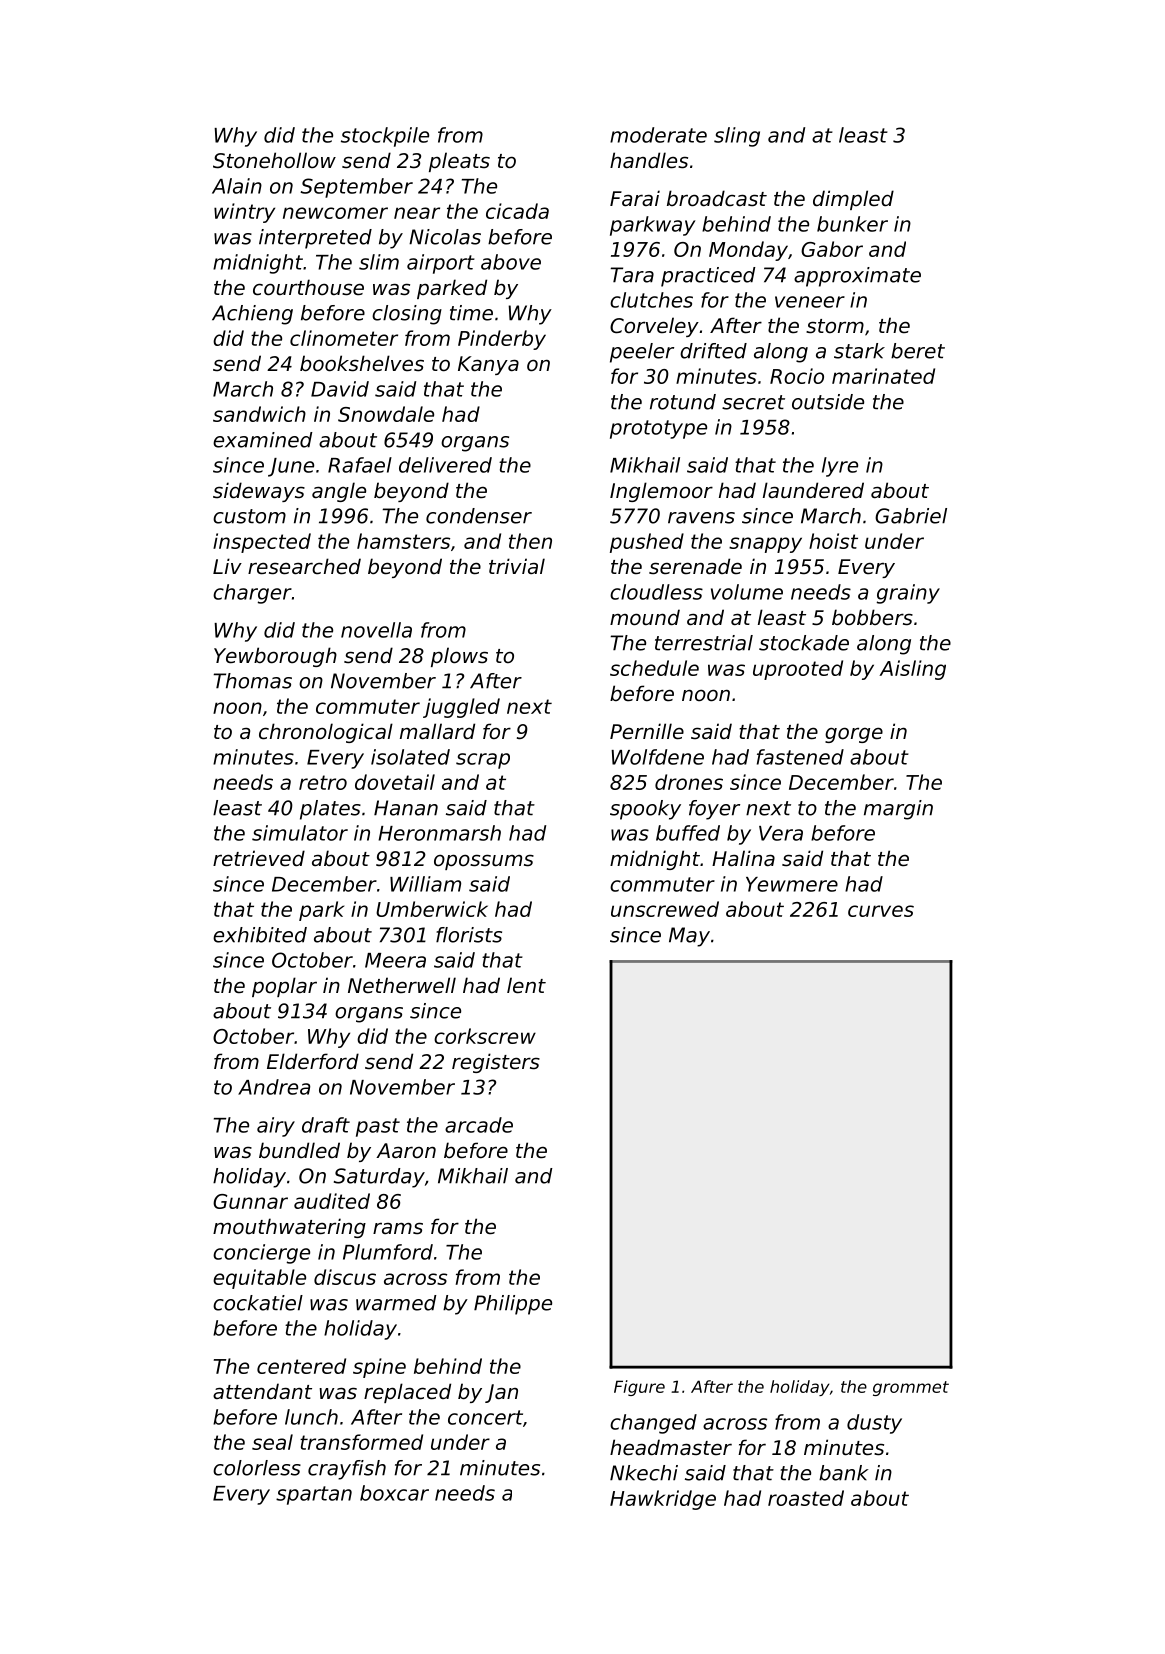 This screenshot has height=1654, width=1165. Describe the element at coordinates (311, 1417) in the screenshot. I see `lunch` at that location.
